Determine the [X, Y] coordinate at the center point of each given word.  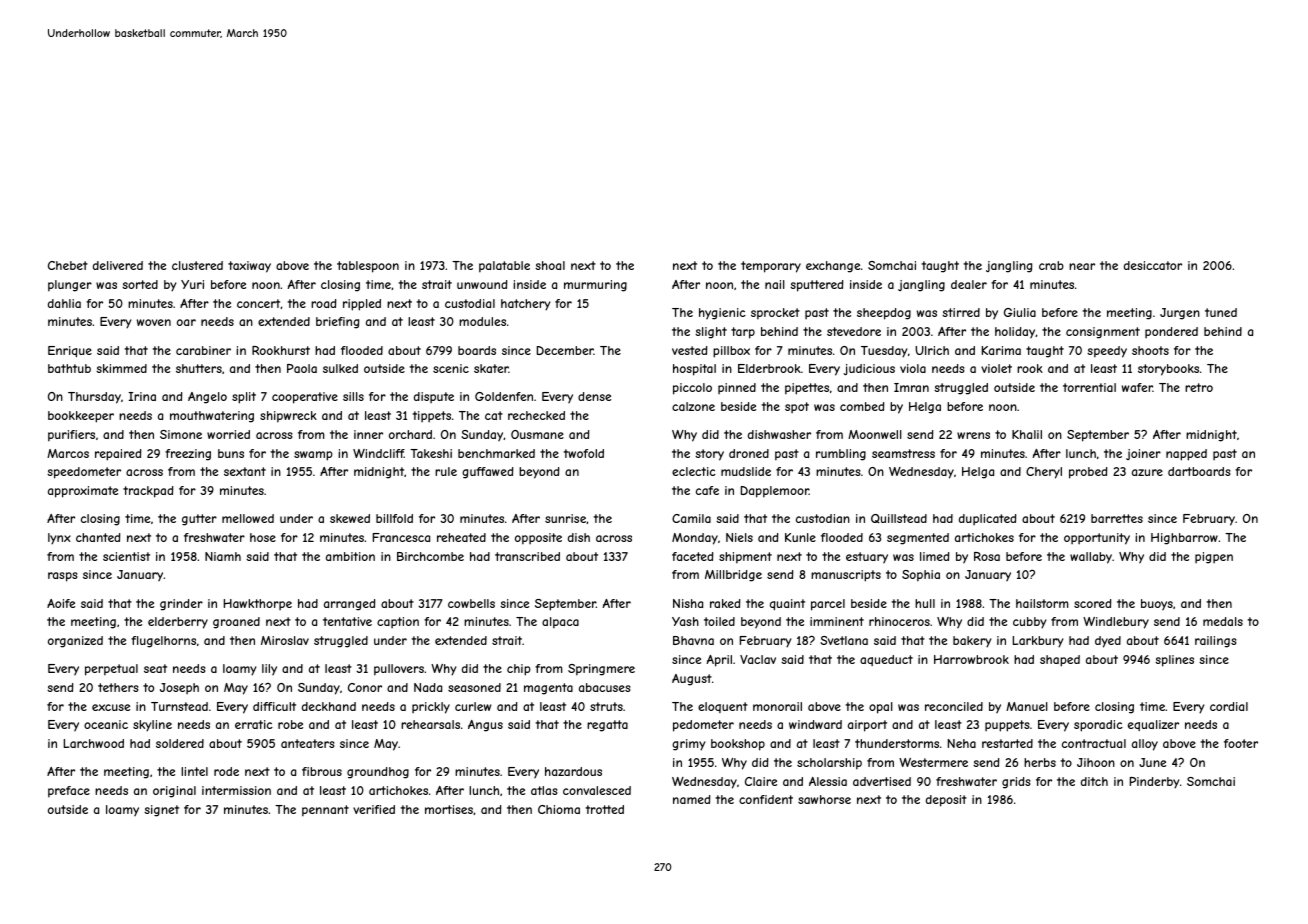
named [691, 799]
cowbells [471, 603]
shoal [550, 265]
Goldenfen [504, 396]
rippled [362, 305]
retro [1199, 387]
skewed [350, 518]
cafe [707, 490]
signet [161, 811]
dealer [969, 284]
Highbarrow [1184, 539]
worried [228, 434]
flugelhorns [163, 642]
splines [1174, 661]
